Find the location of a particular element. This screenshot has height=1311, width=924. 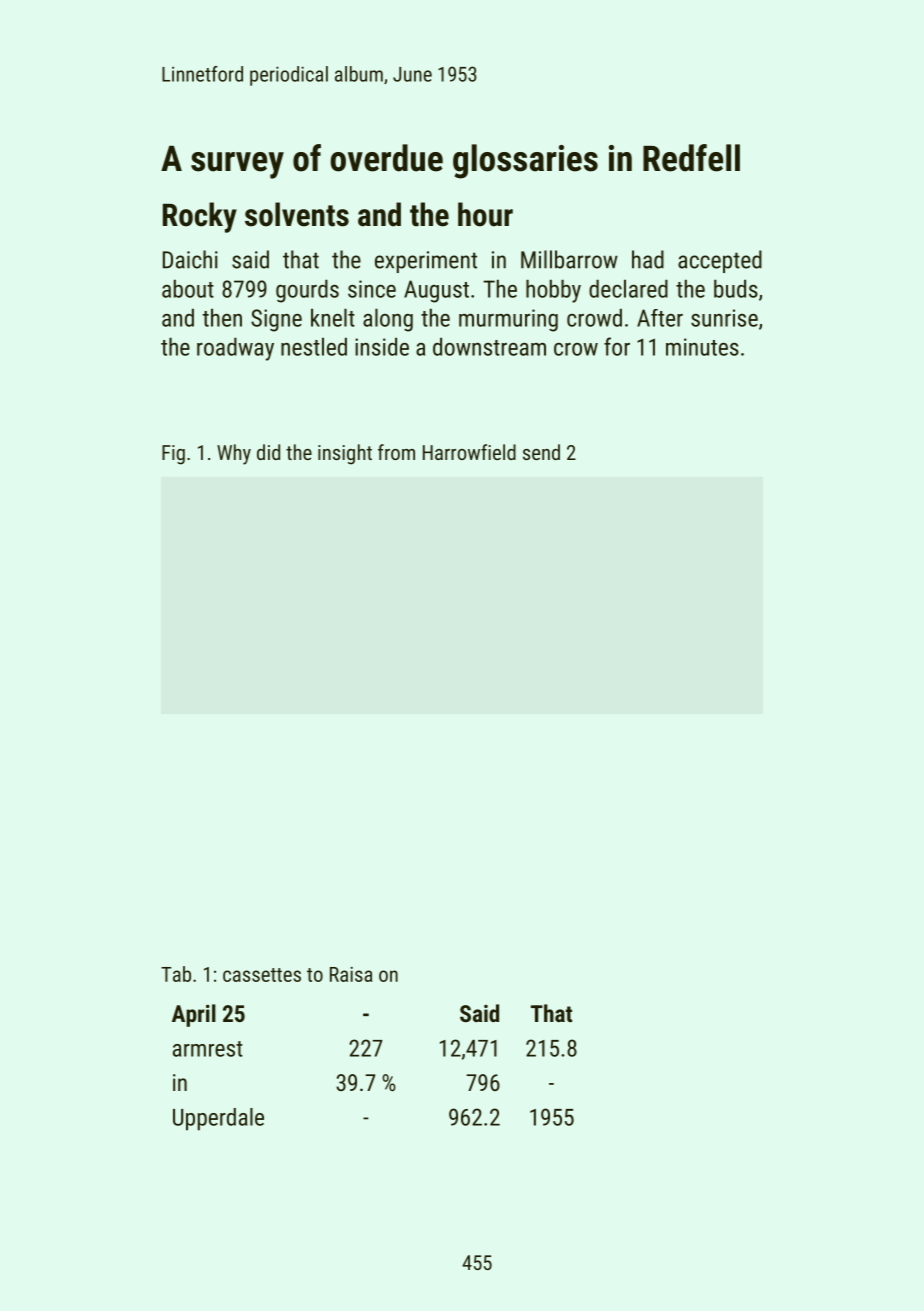

minutes is located at coordinates (702, 347).
